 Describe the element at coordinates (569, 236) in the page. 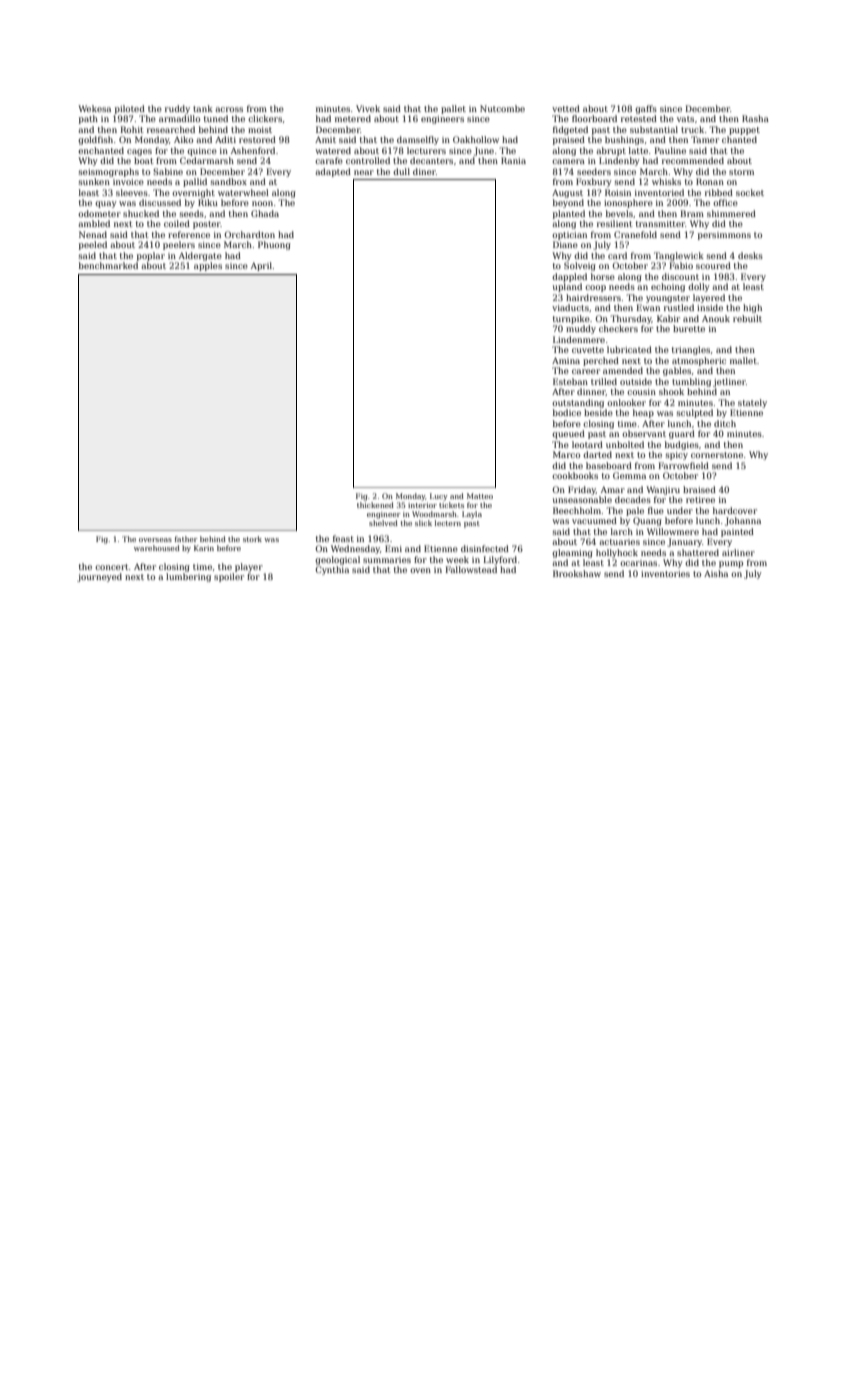

I see `optician` at that location.
